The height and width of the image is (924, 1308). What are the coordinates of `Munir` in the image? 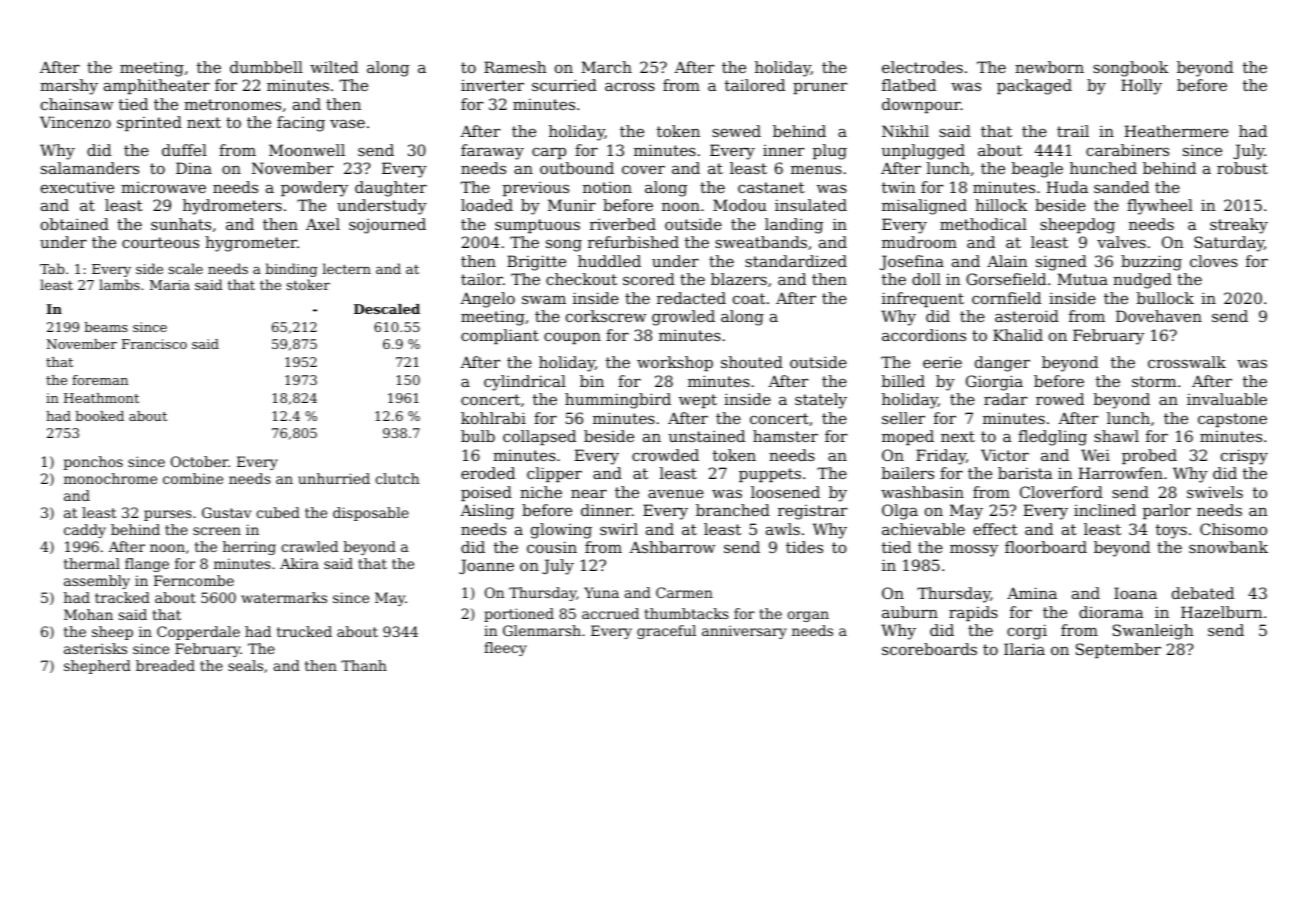 It's located at (572, 205).
